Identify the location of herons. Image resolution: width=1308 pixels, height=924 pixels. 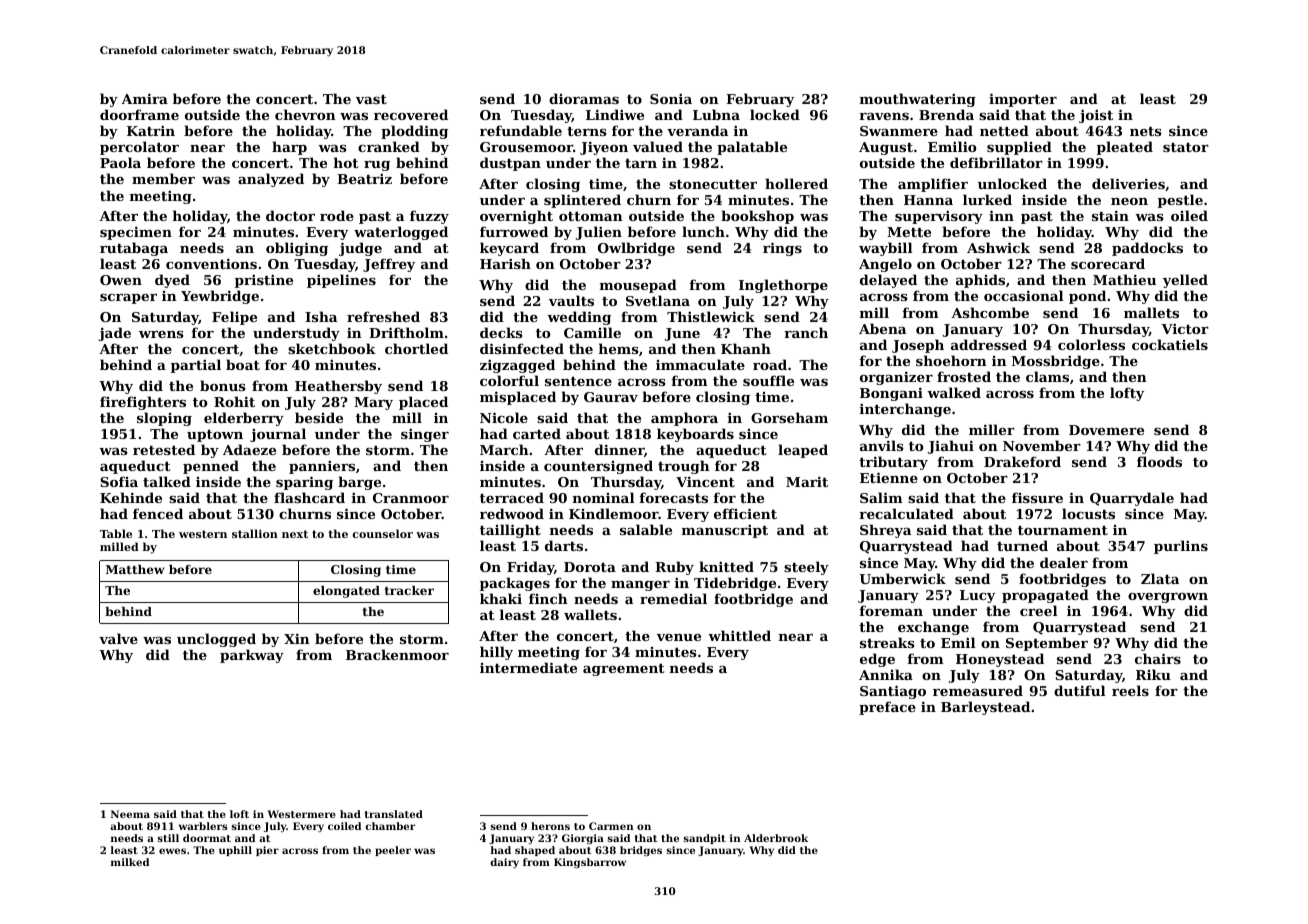
(550, 826).
